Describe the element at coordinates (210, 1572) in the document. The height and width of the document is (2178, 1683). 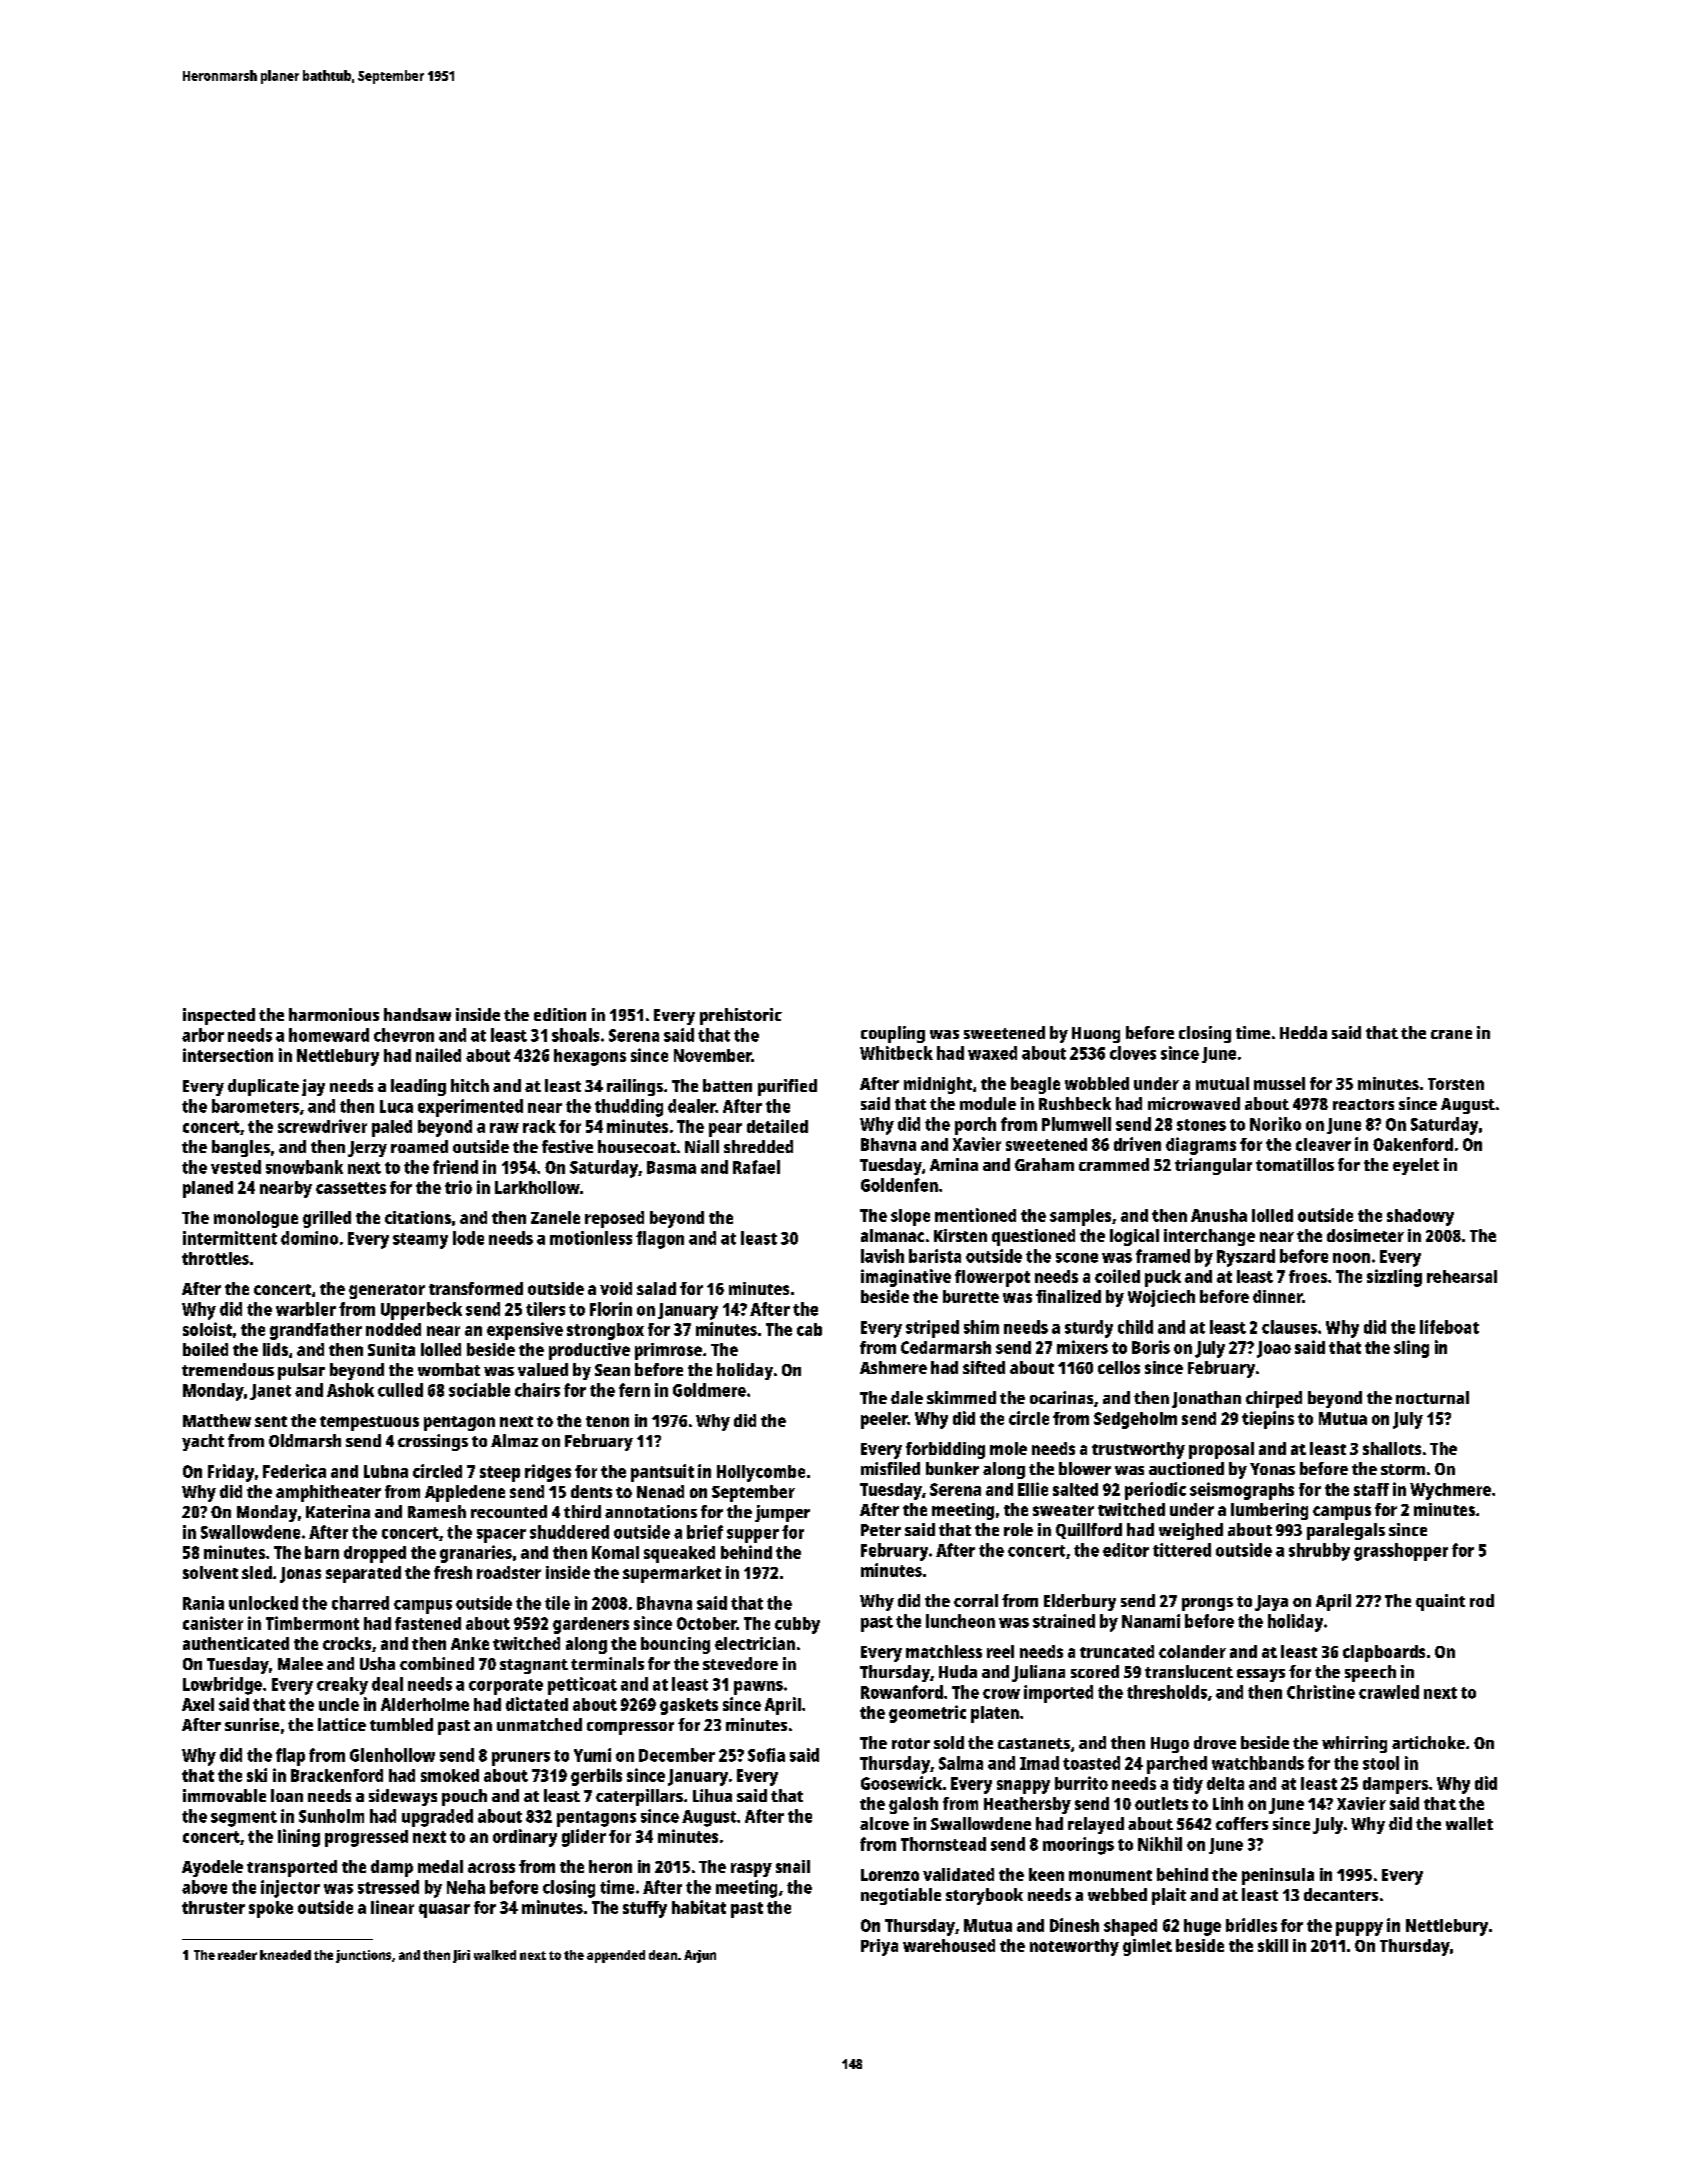
I see `solvent` at that location.
